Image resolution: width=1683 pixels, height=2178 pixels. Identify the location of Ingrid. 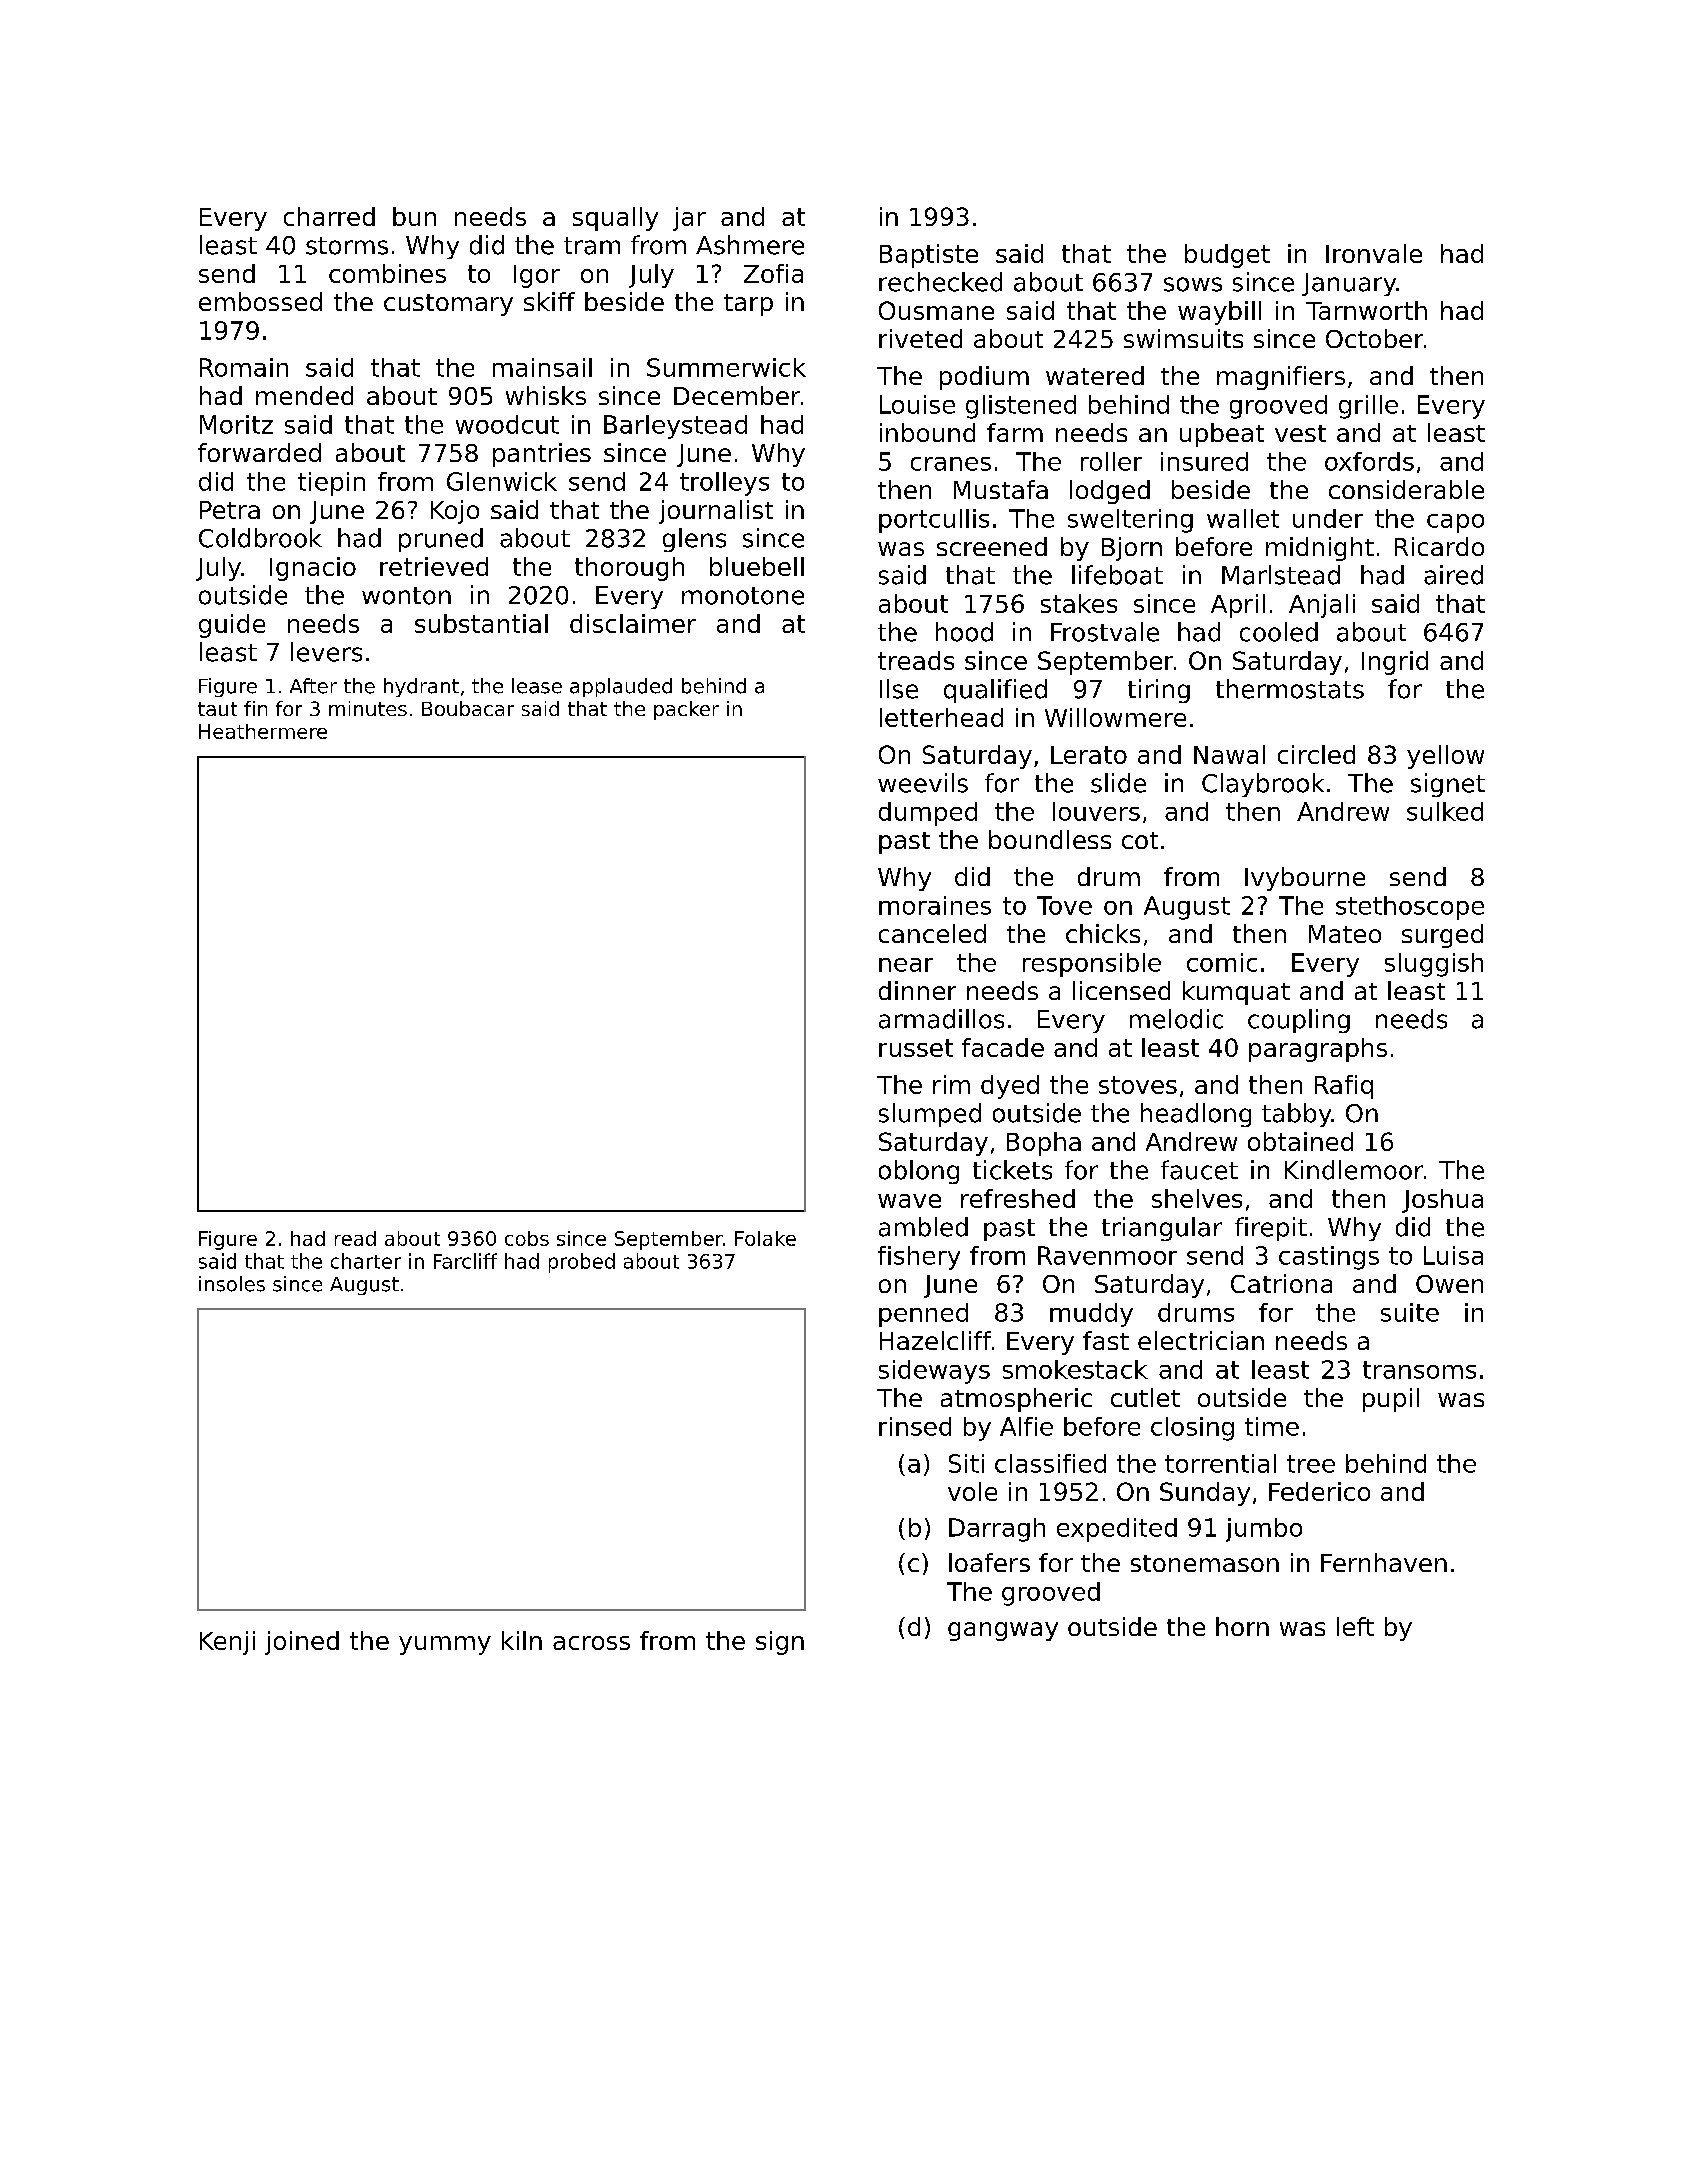
(1395, 663).
